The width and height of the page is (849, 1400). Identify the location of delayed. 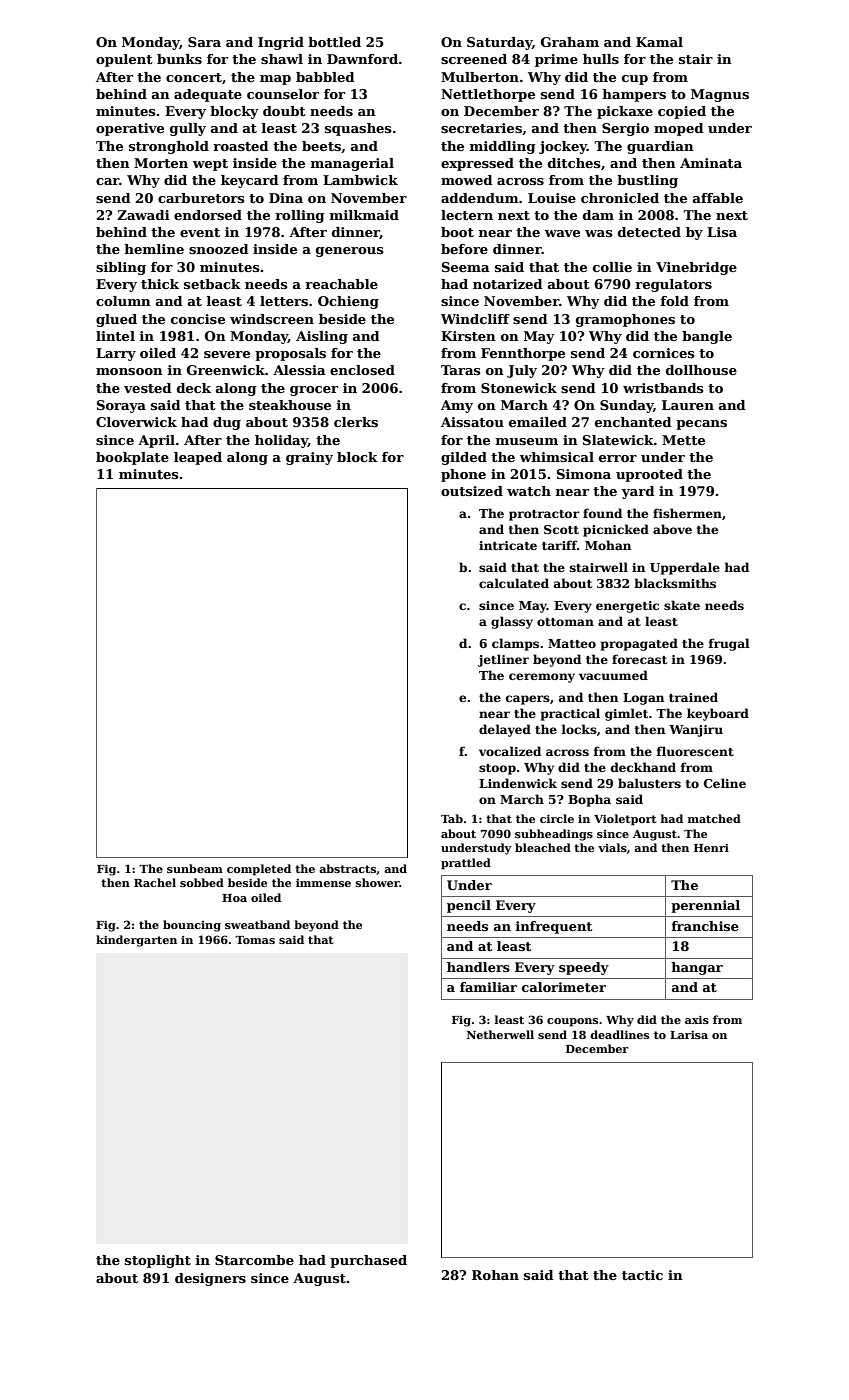
(505, 730).
